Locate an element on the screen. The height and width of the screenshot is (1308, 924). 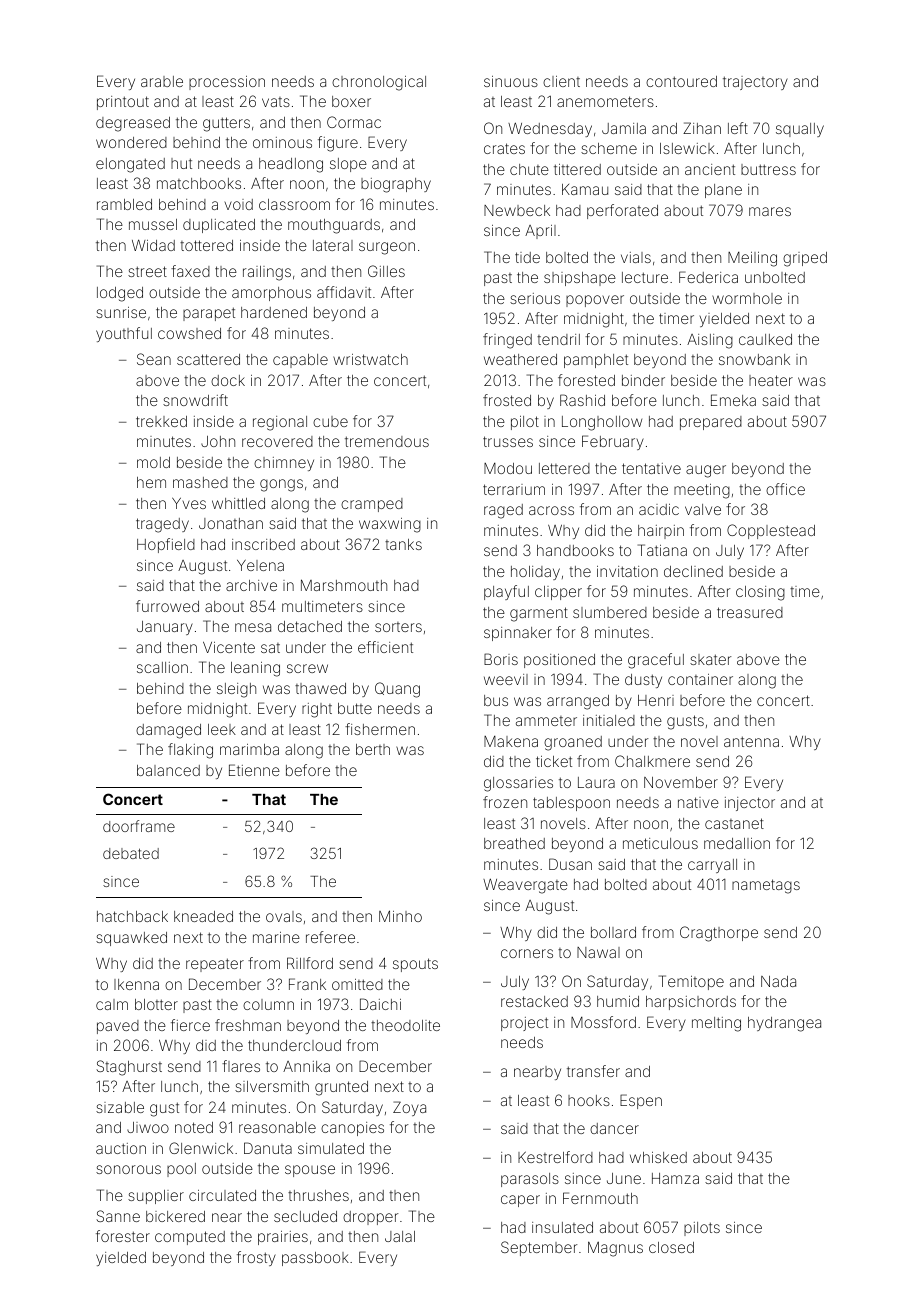
hydrangea is located at coordinates (784, 1024).
